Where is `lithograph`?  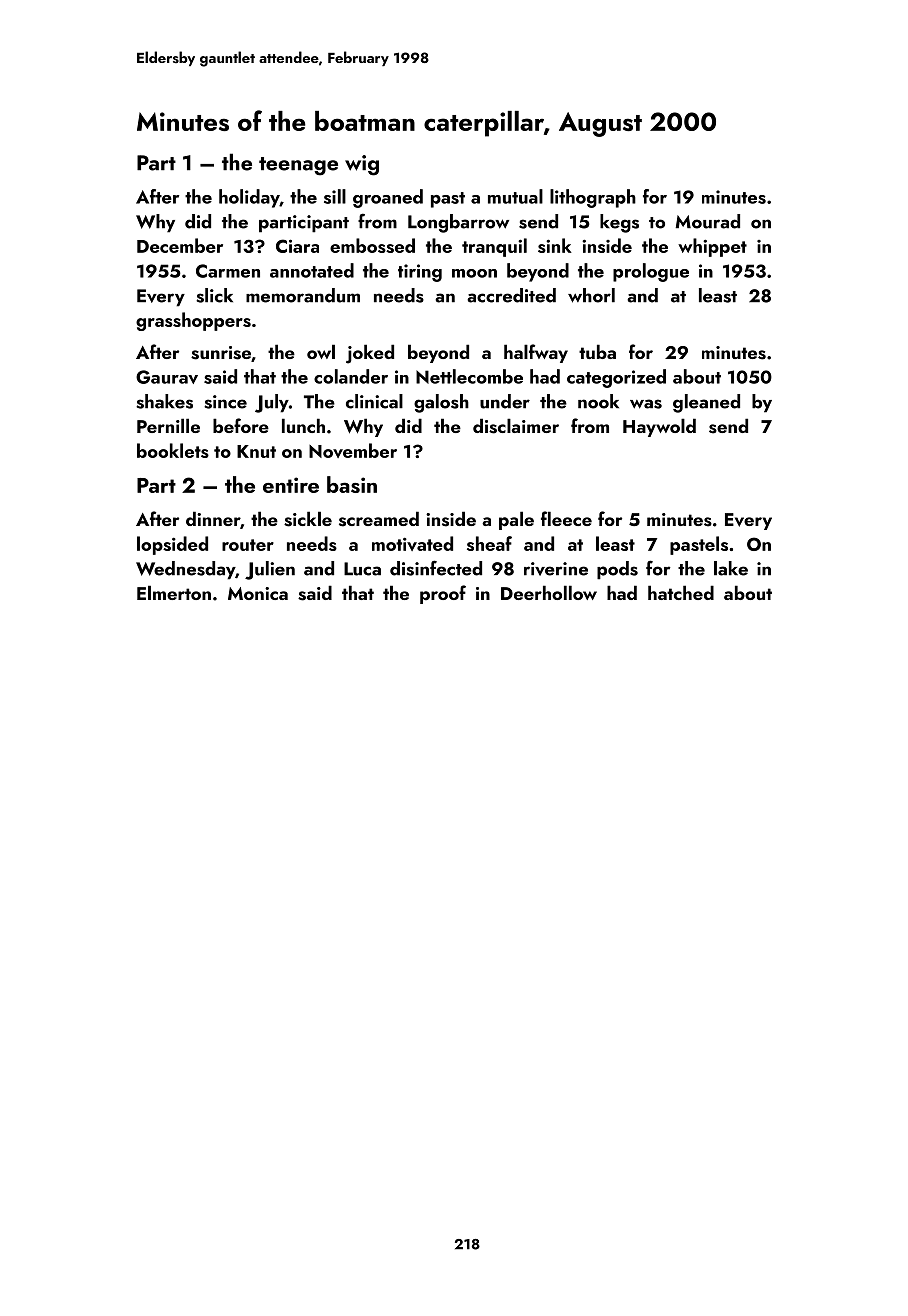 lithograph is located at coordinates (593, 198).
